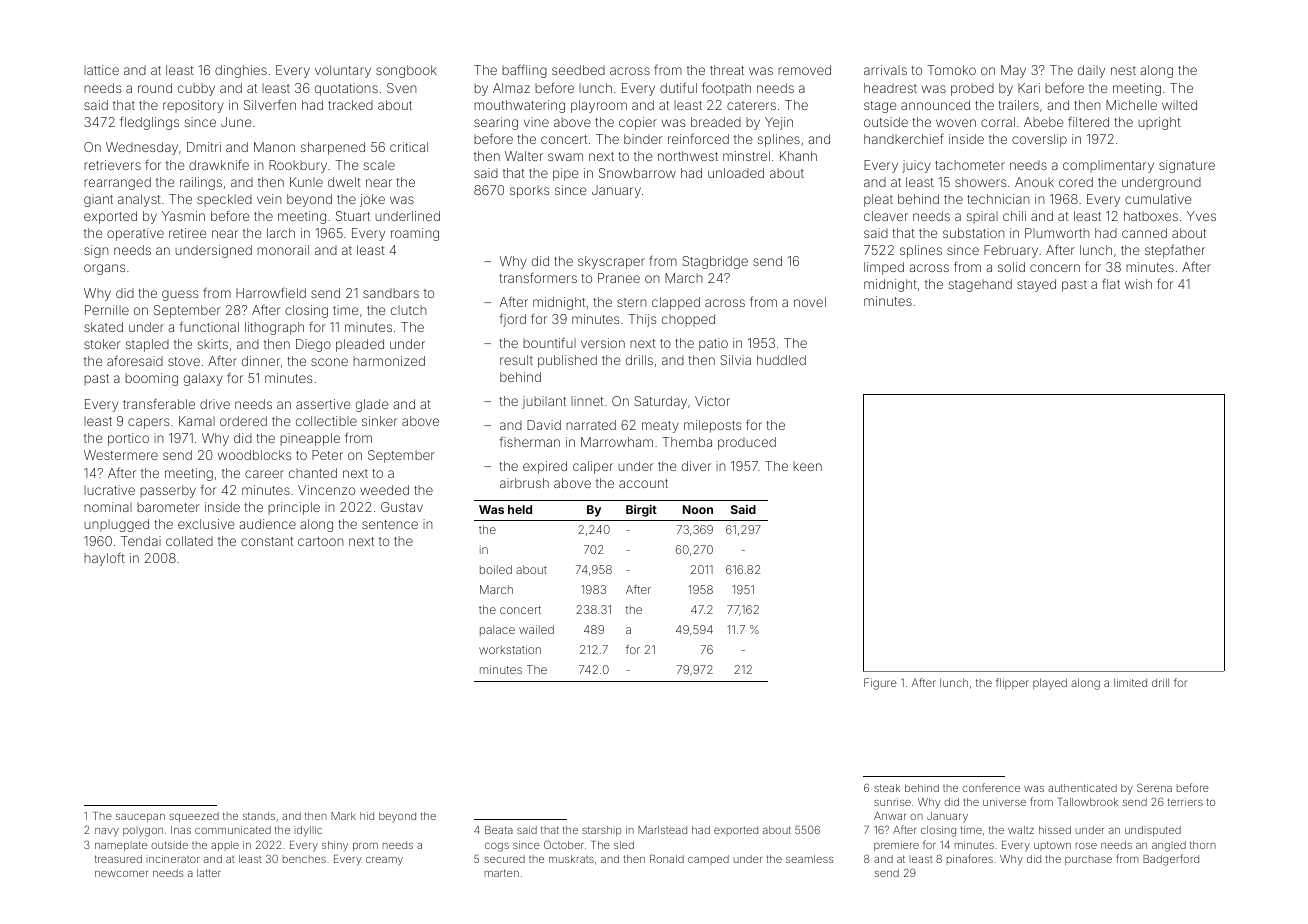  What do you see at coordinates (197, 421) in the page?
I see `Kamal` at bounding box center [197, 421].
